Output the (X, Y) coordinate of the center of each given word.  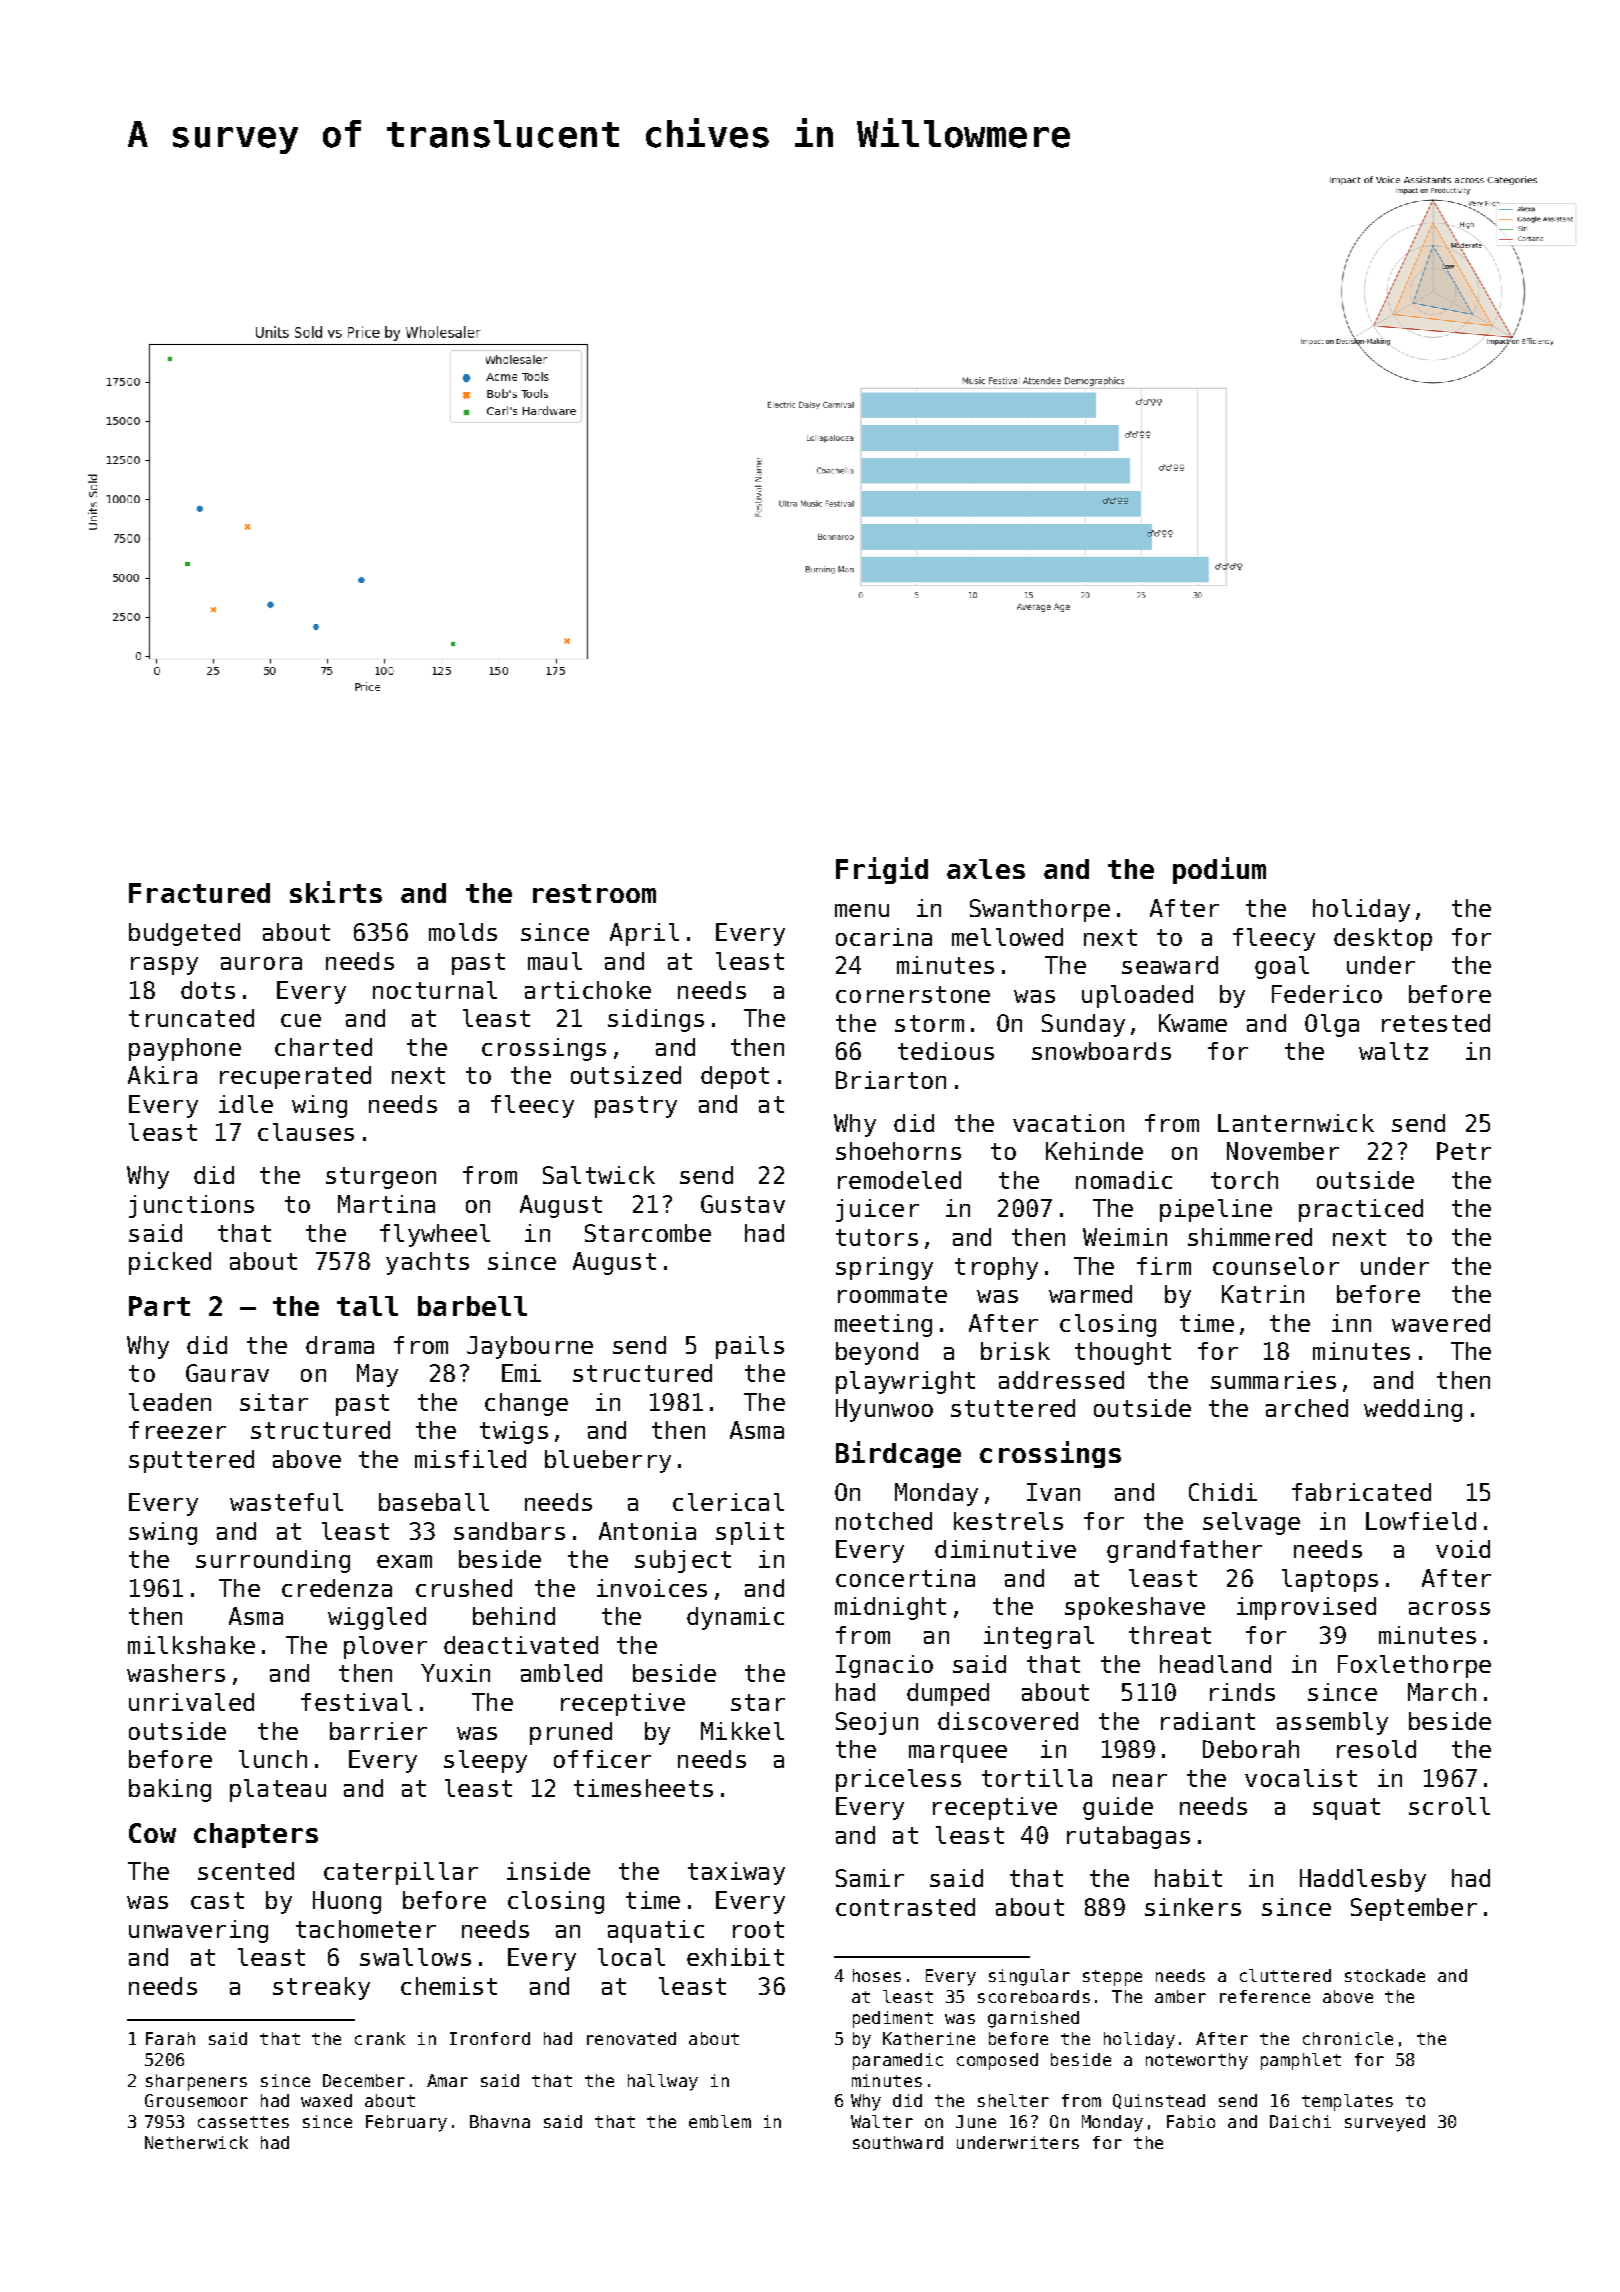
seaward (1170, 965)
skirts (336, 892)
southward (898, 2142)
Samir (870, 1878)
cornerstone (913, 994)
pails (750, 1347)
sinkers (1193, 1907)
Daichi (1300, 2121)
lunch (273, 1759)
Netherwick (196, 2142)
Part (159, 1306)
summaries (1273, 1380)
